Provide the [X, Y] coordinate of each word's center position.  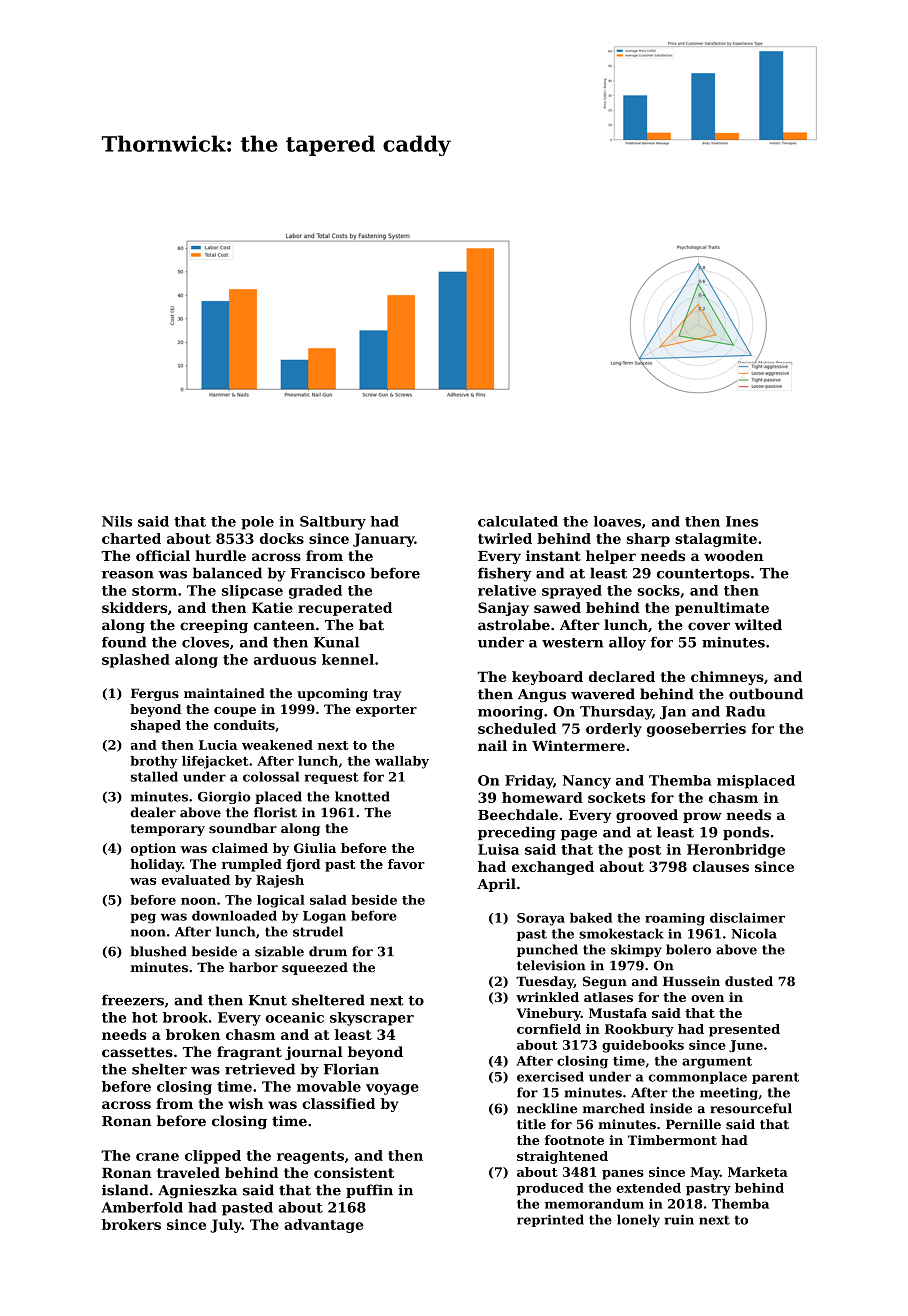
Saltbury [333, 523]
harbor [253, 967]
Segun [605, 982]
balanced [227, 573]
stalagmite [716, 540]
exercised [550, 1076]
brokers [131, 1224]
